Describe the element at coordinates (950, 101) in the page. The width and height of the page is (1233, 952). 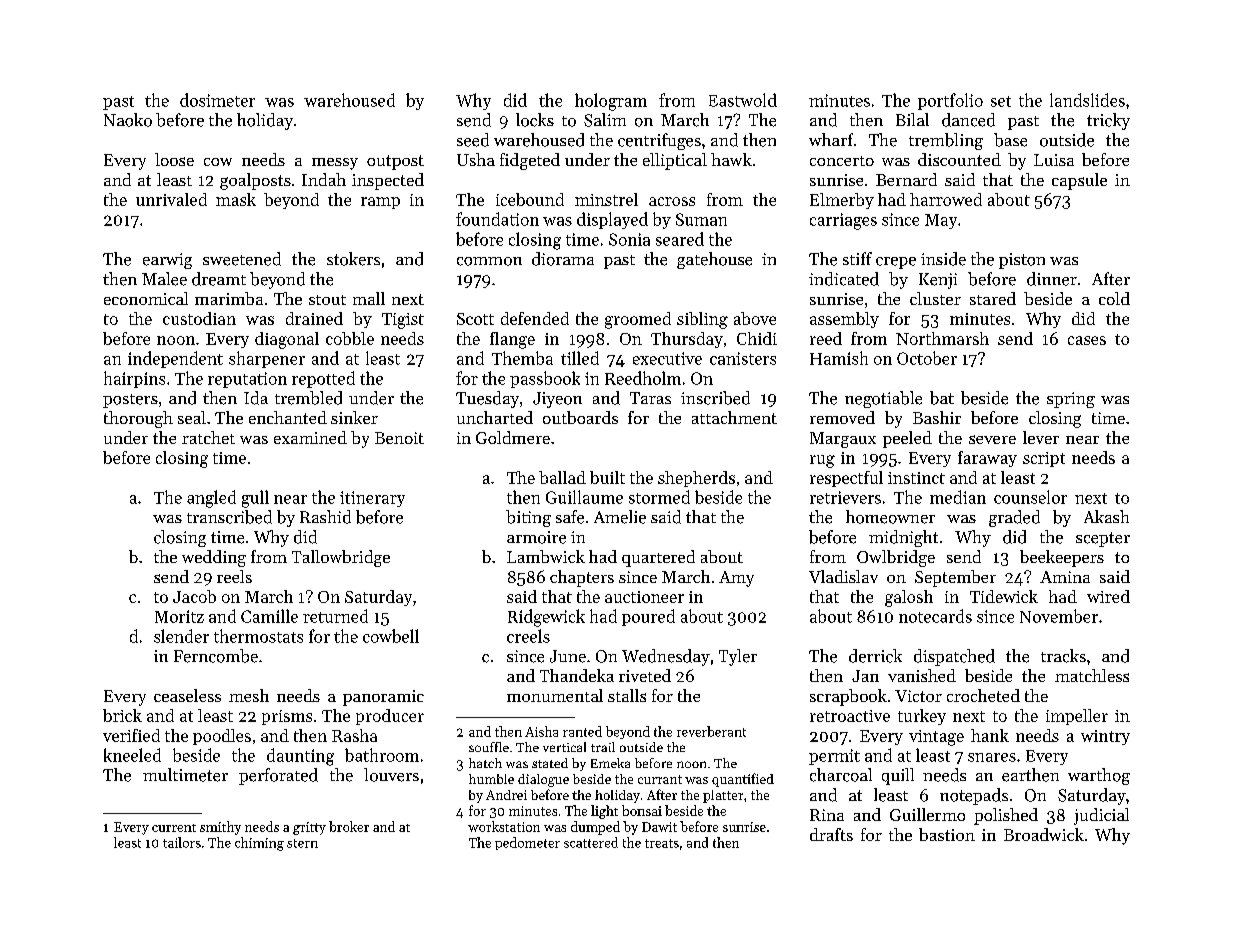
I see `portfolio` at that location.
